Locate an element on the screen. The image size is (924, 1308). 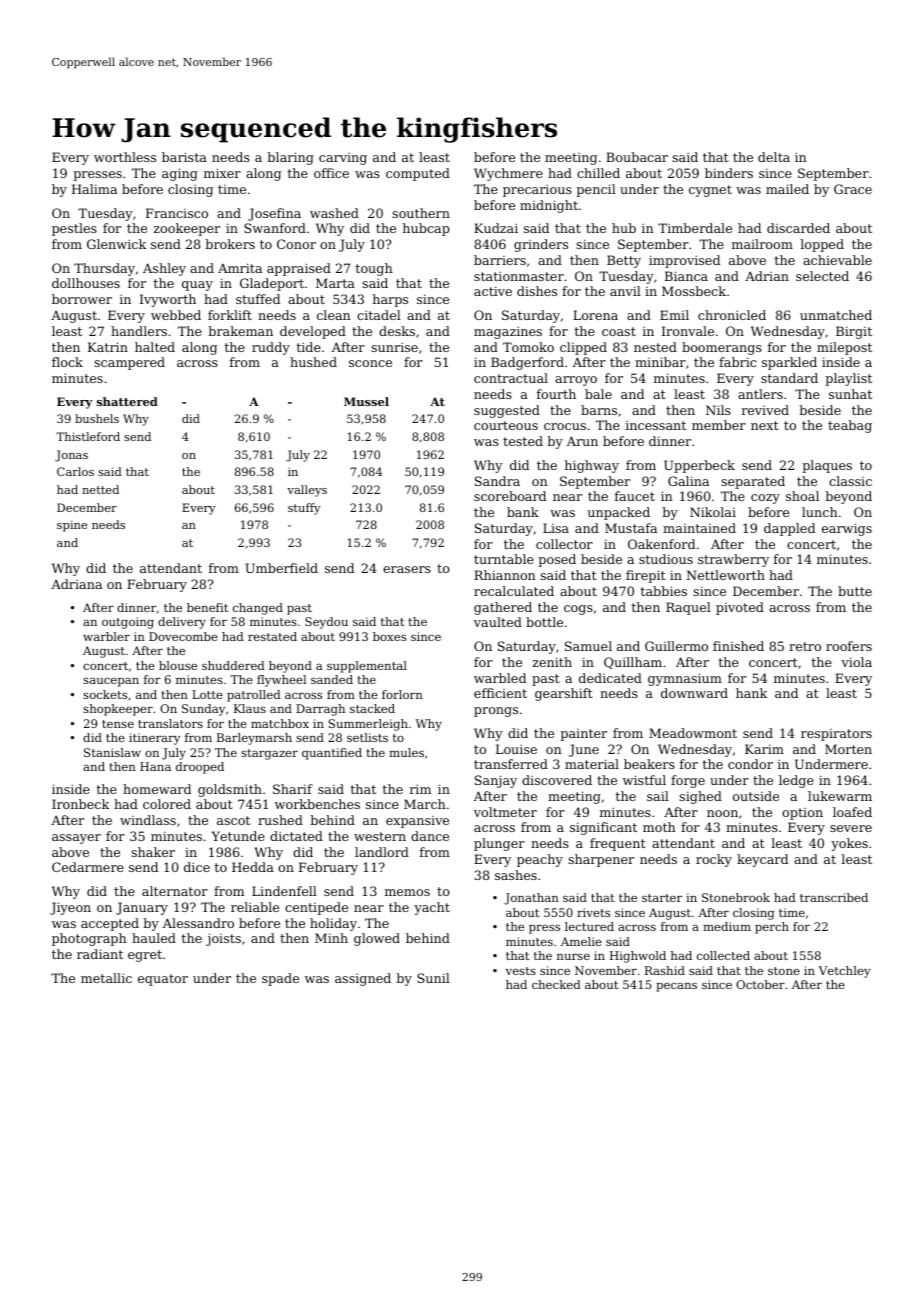
carving is located at coordinates (343, 159).
